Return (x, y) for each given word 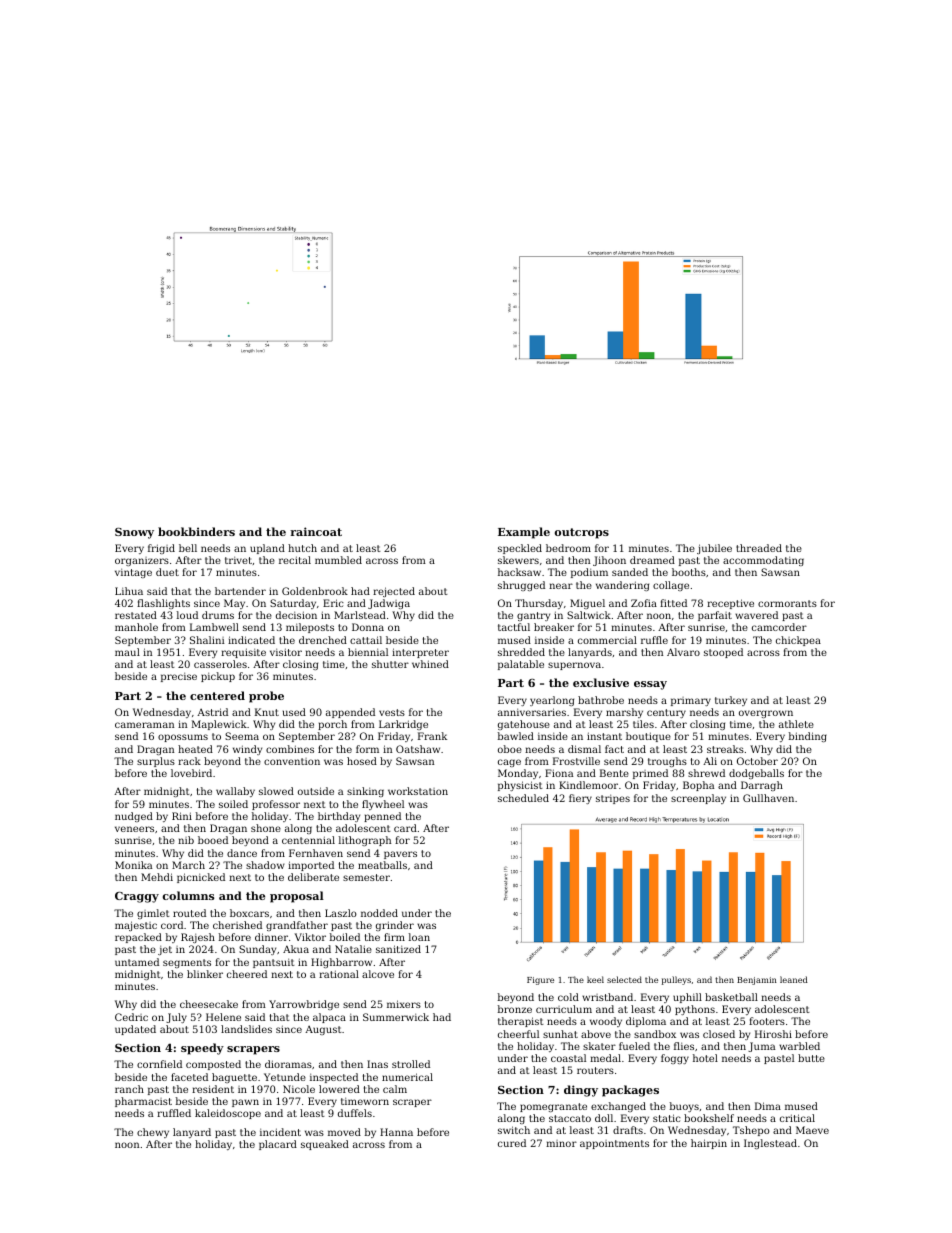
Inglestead (770, 1144)
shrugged (521, 586)
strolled (411, 1064)
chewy (153, 1133)
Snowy (134, 533)
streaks (725, 749)
